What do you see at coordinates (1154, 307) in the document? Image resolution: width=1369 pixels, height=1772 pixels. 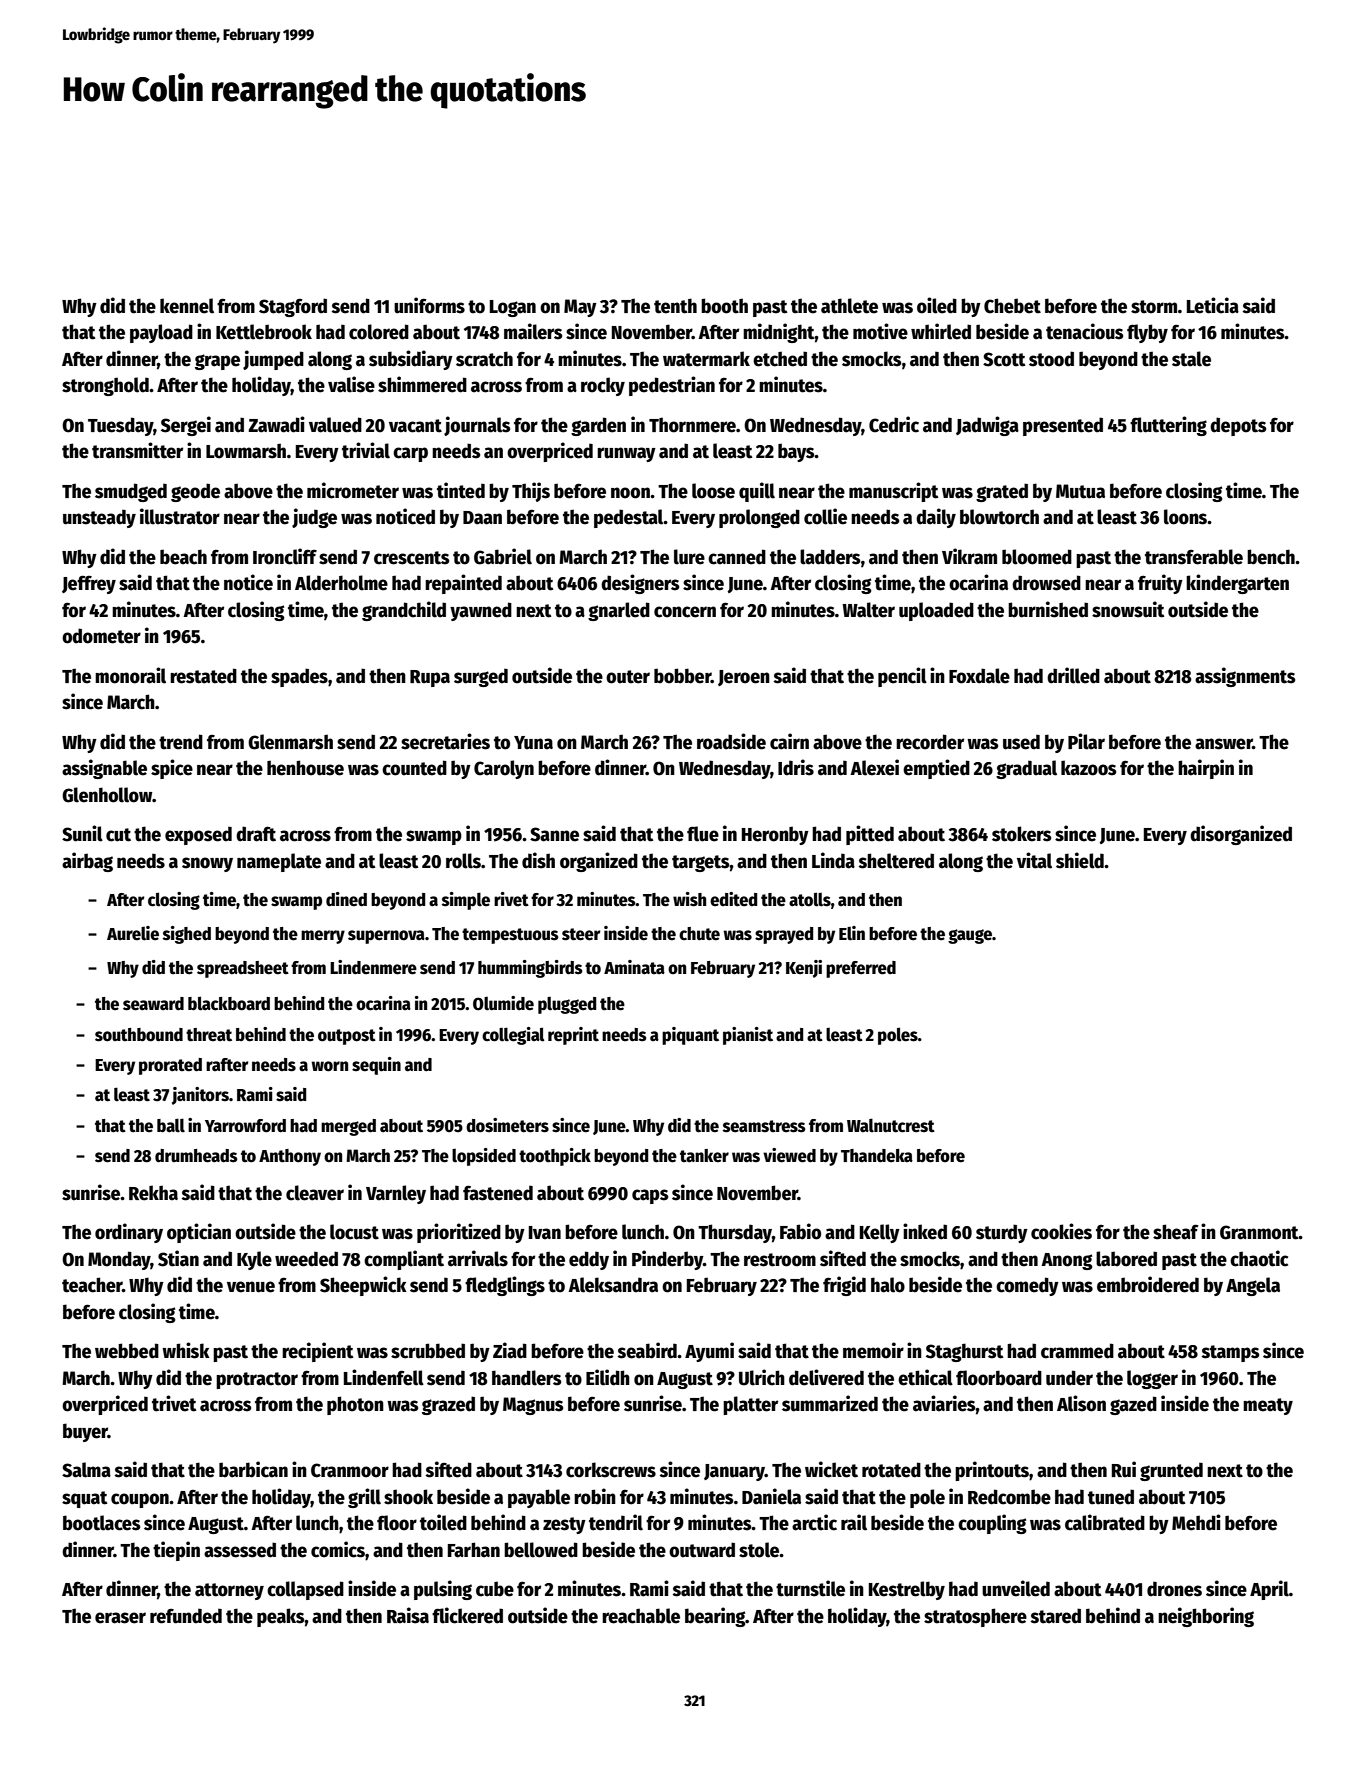 I see `storm` at bounding box center [1154, 307].
